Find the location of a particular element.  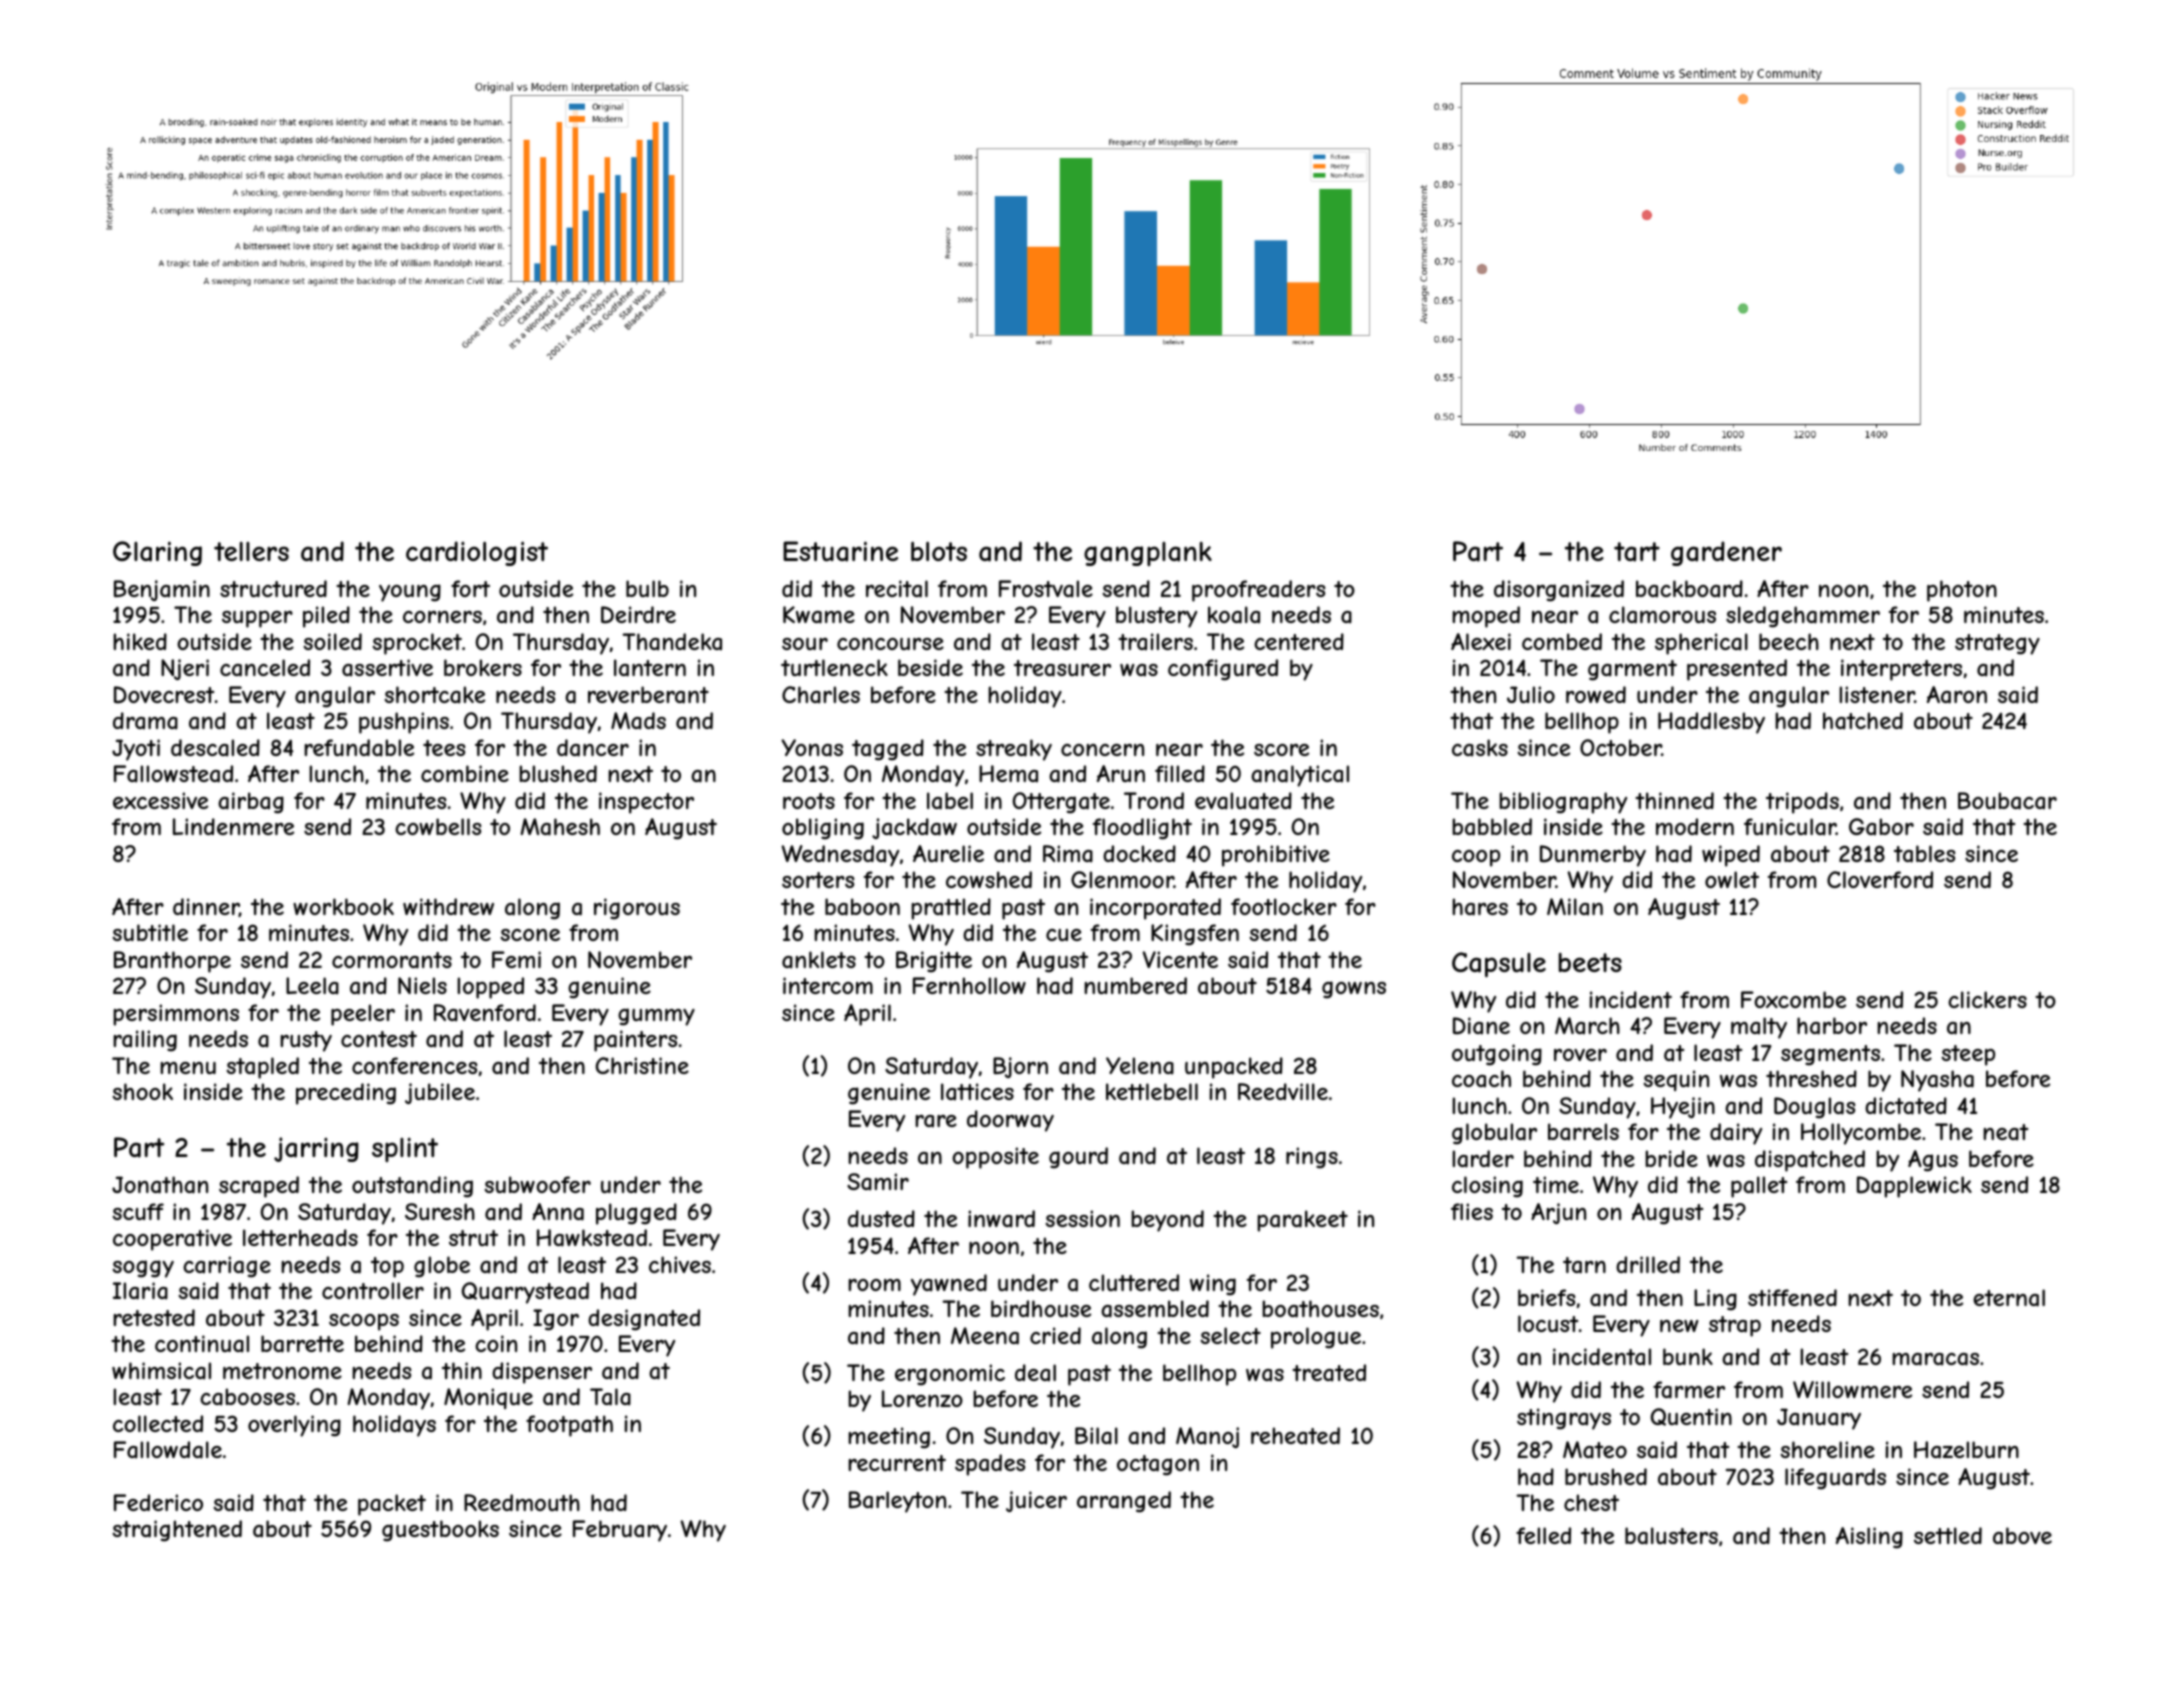

drilled is located at coordinates (1648, 1264).
